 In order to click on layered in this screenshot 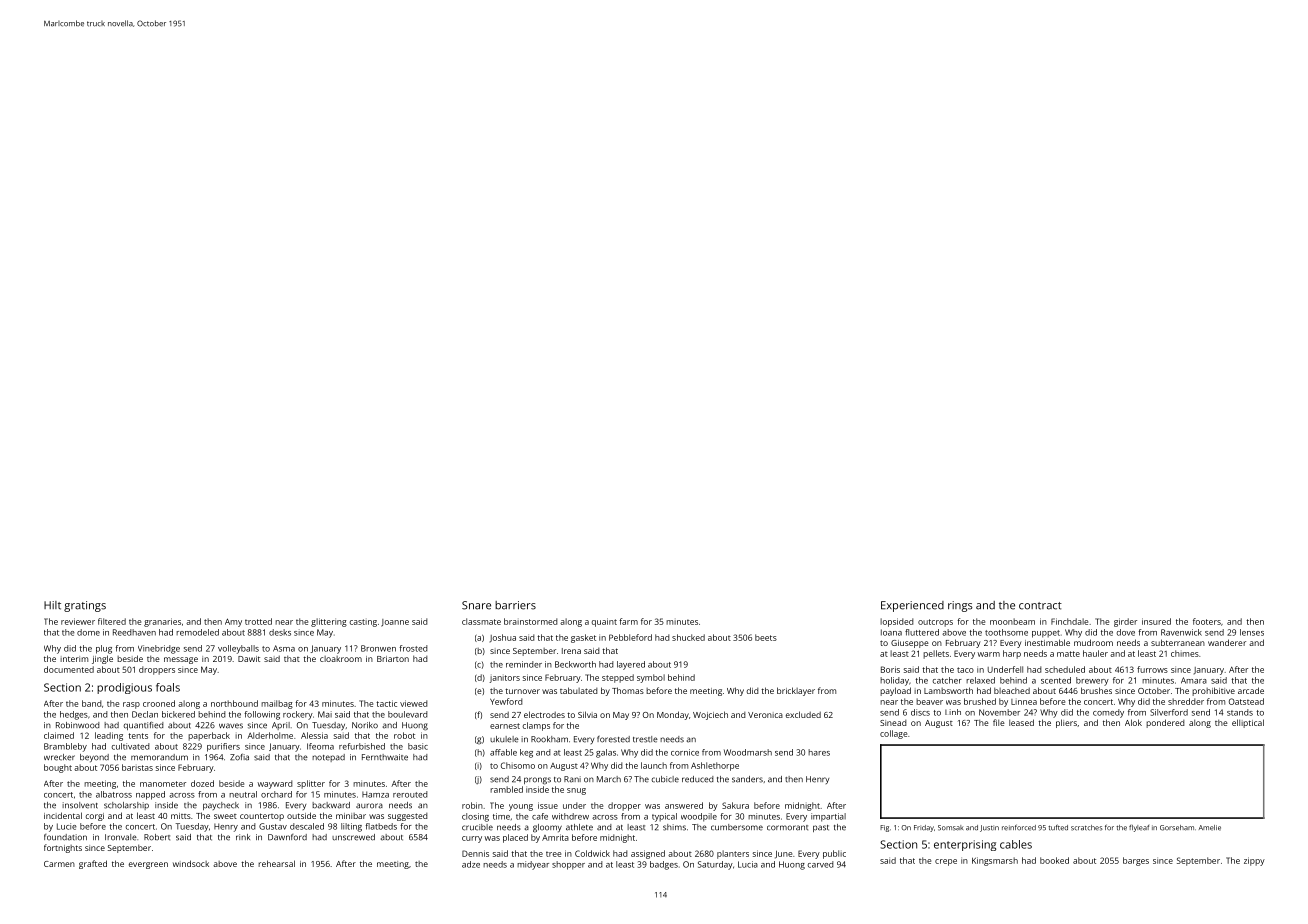, I will do `click(631, 665)`.
